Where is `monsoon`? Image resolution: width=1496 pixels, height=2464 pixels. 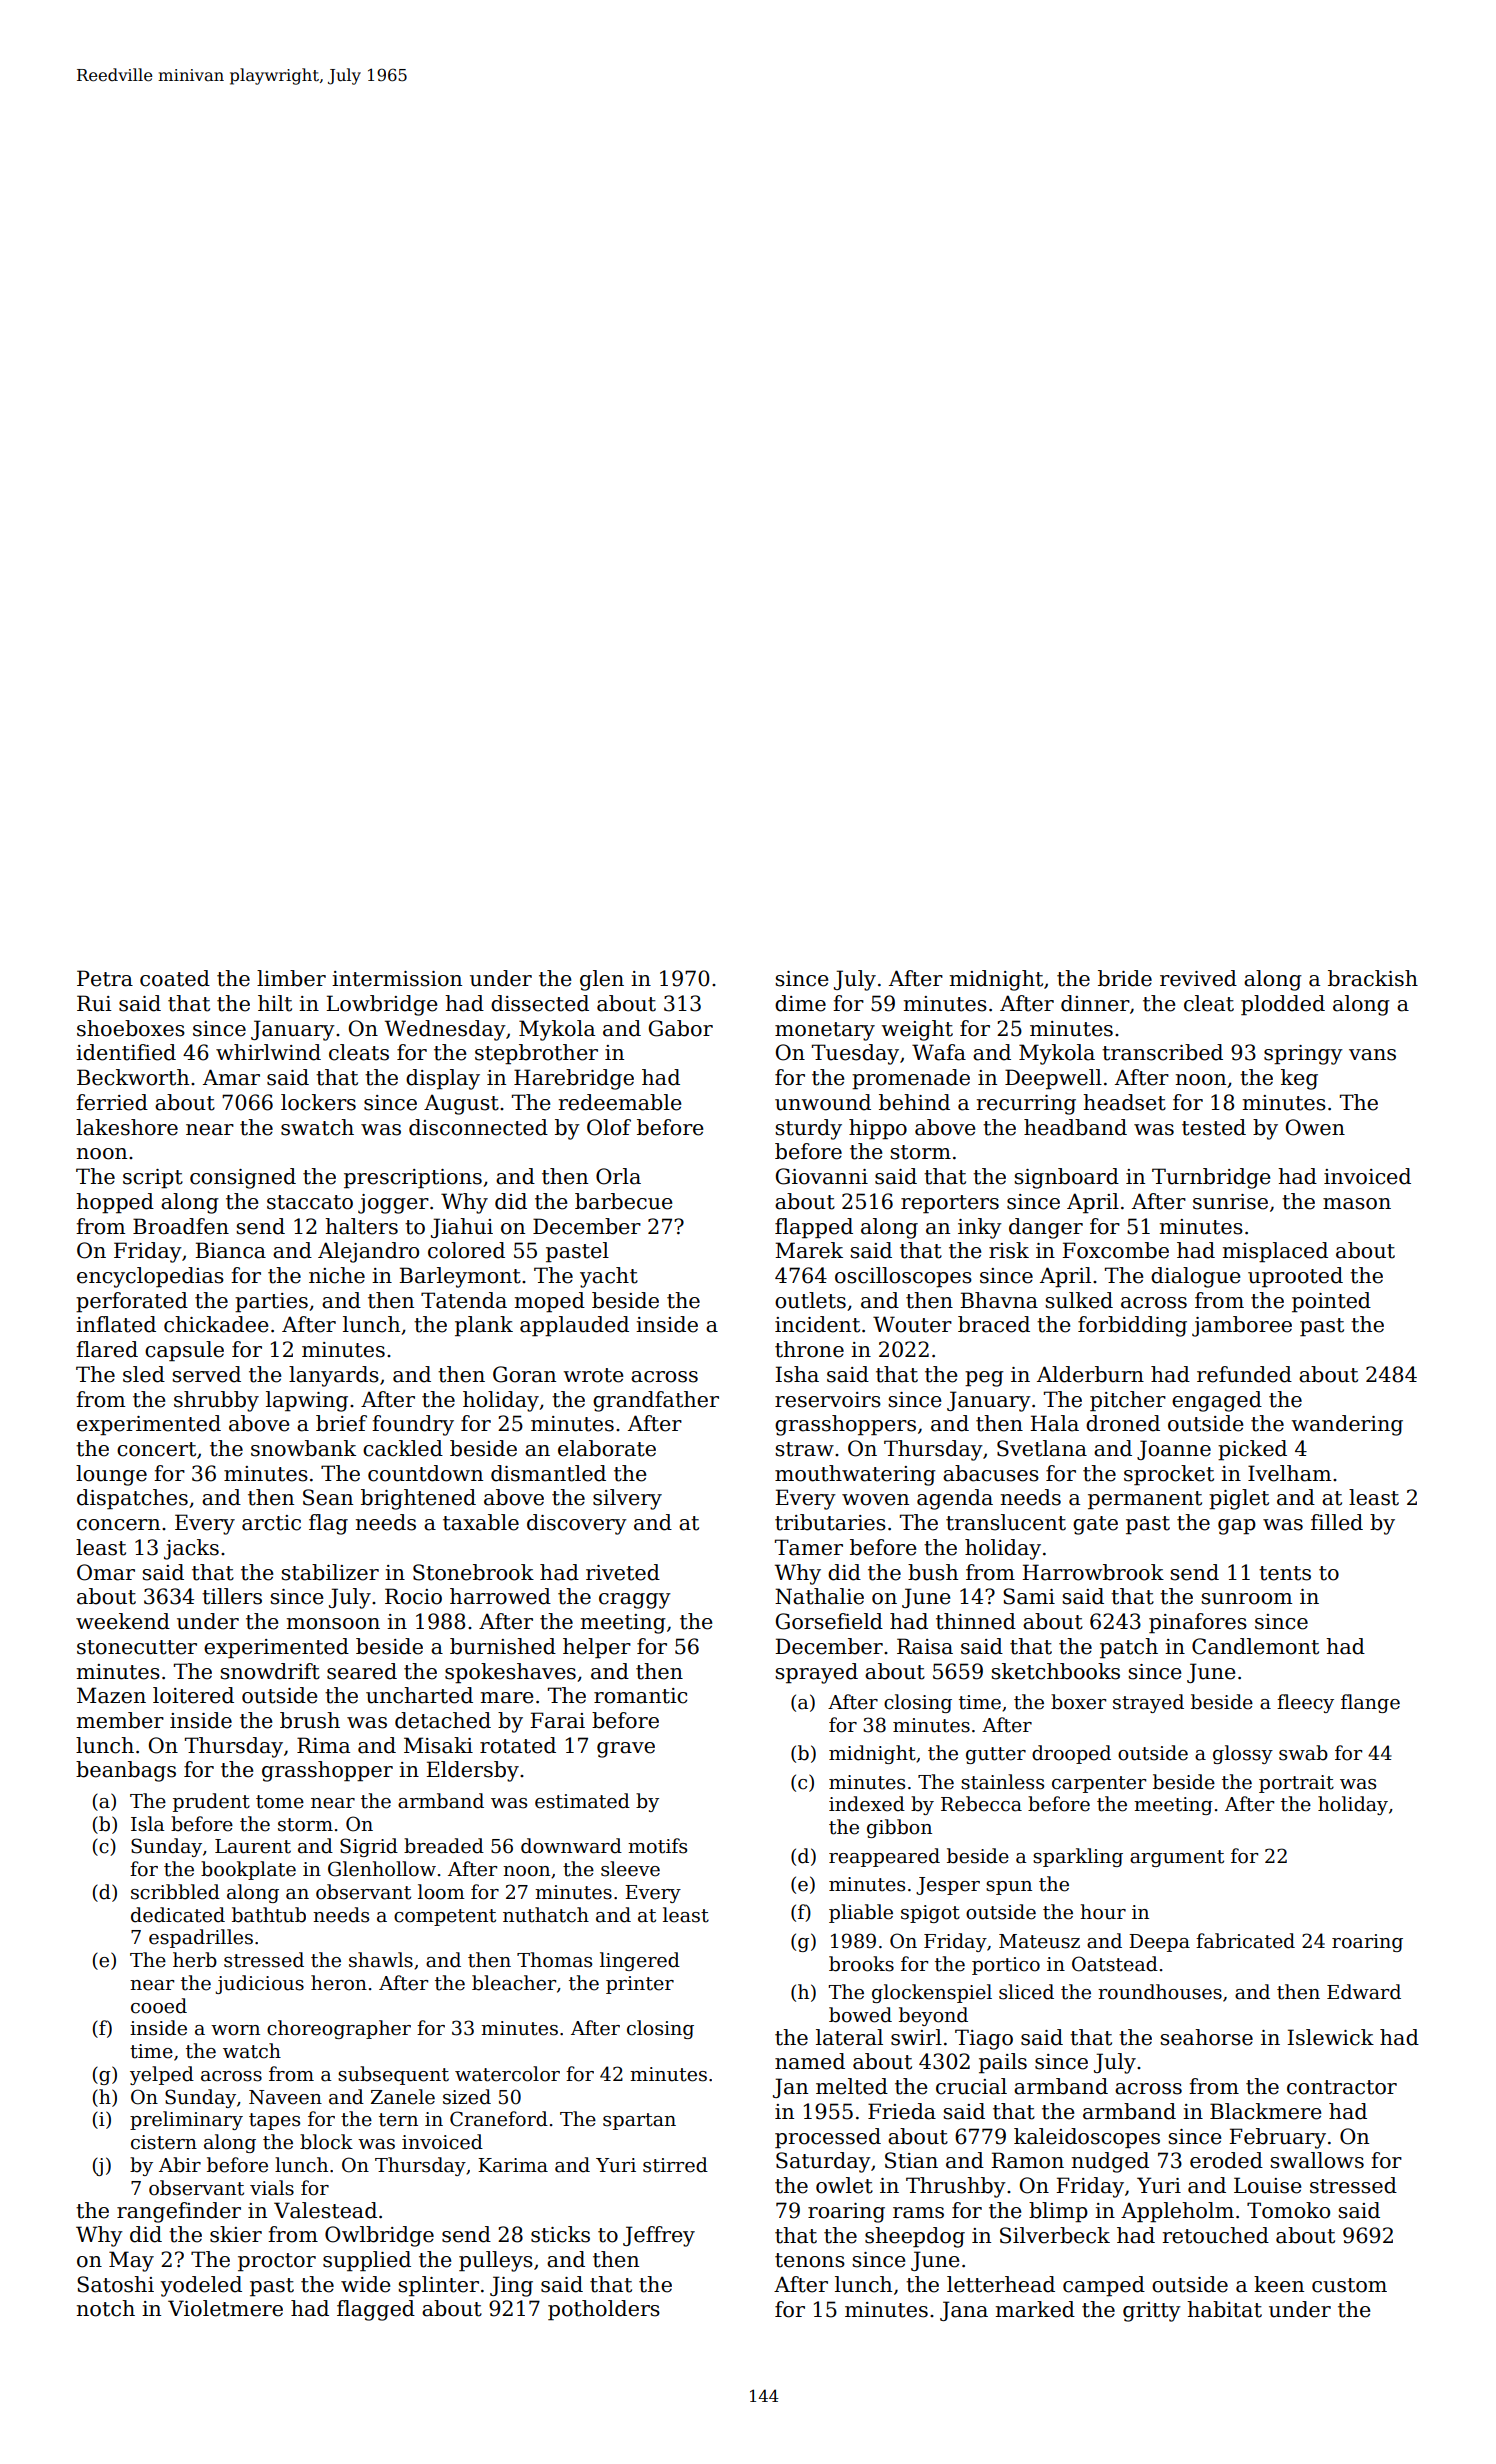 monsoon is located at coordinates (333, 1624).
